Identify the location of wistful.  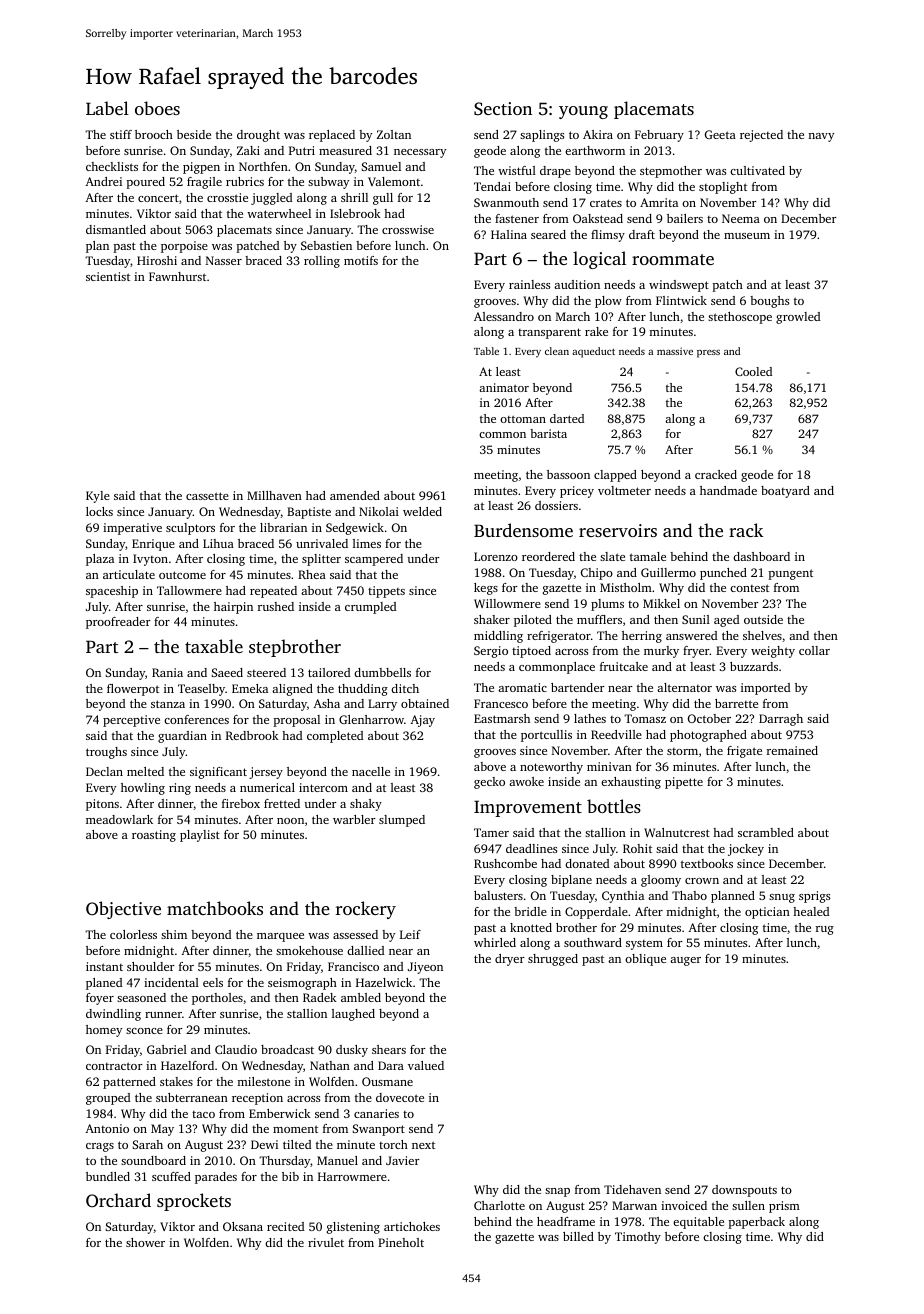
(517, 170).
